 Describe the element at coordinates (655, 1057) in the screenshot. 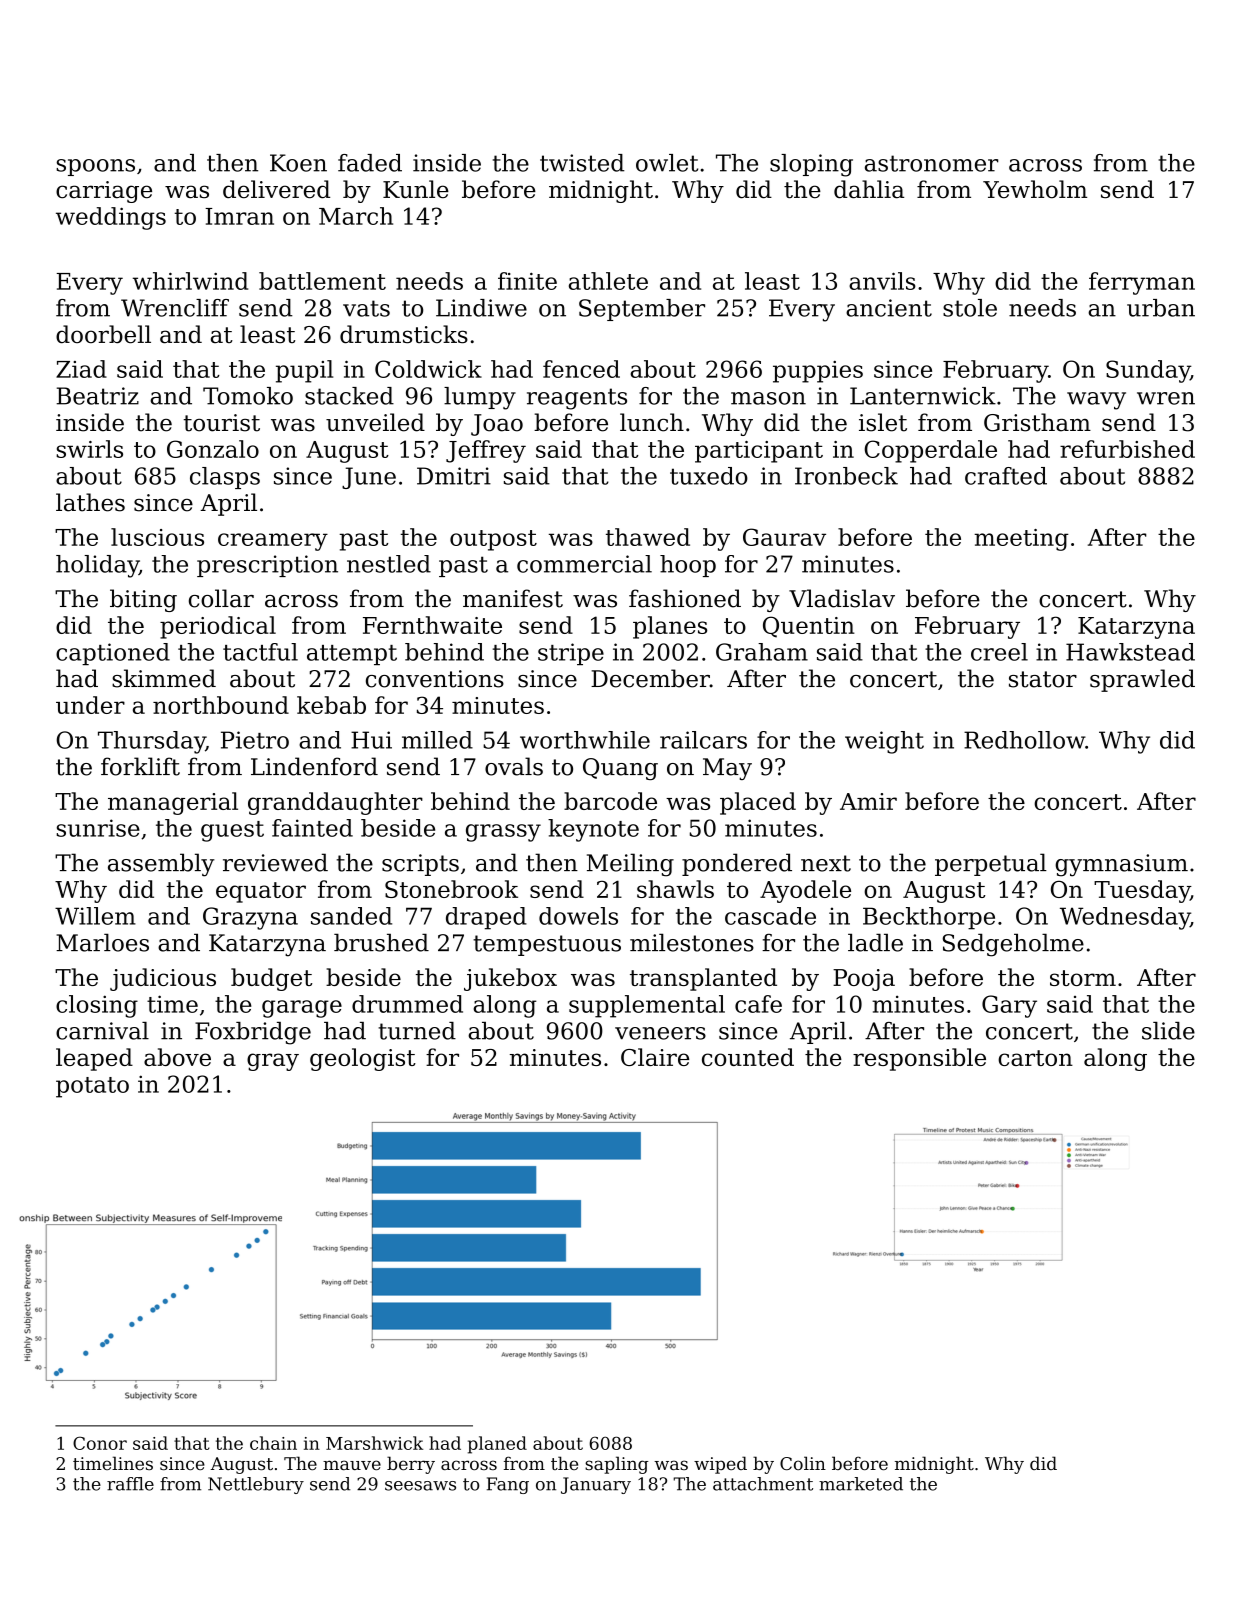

I see `Claire` at that location.
